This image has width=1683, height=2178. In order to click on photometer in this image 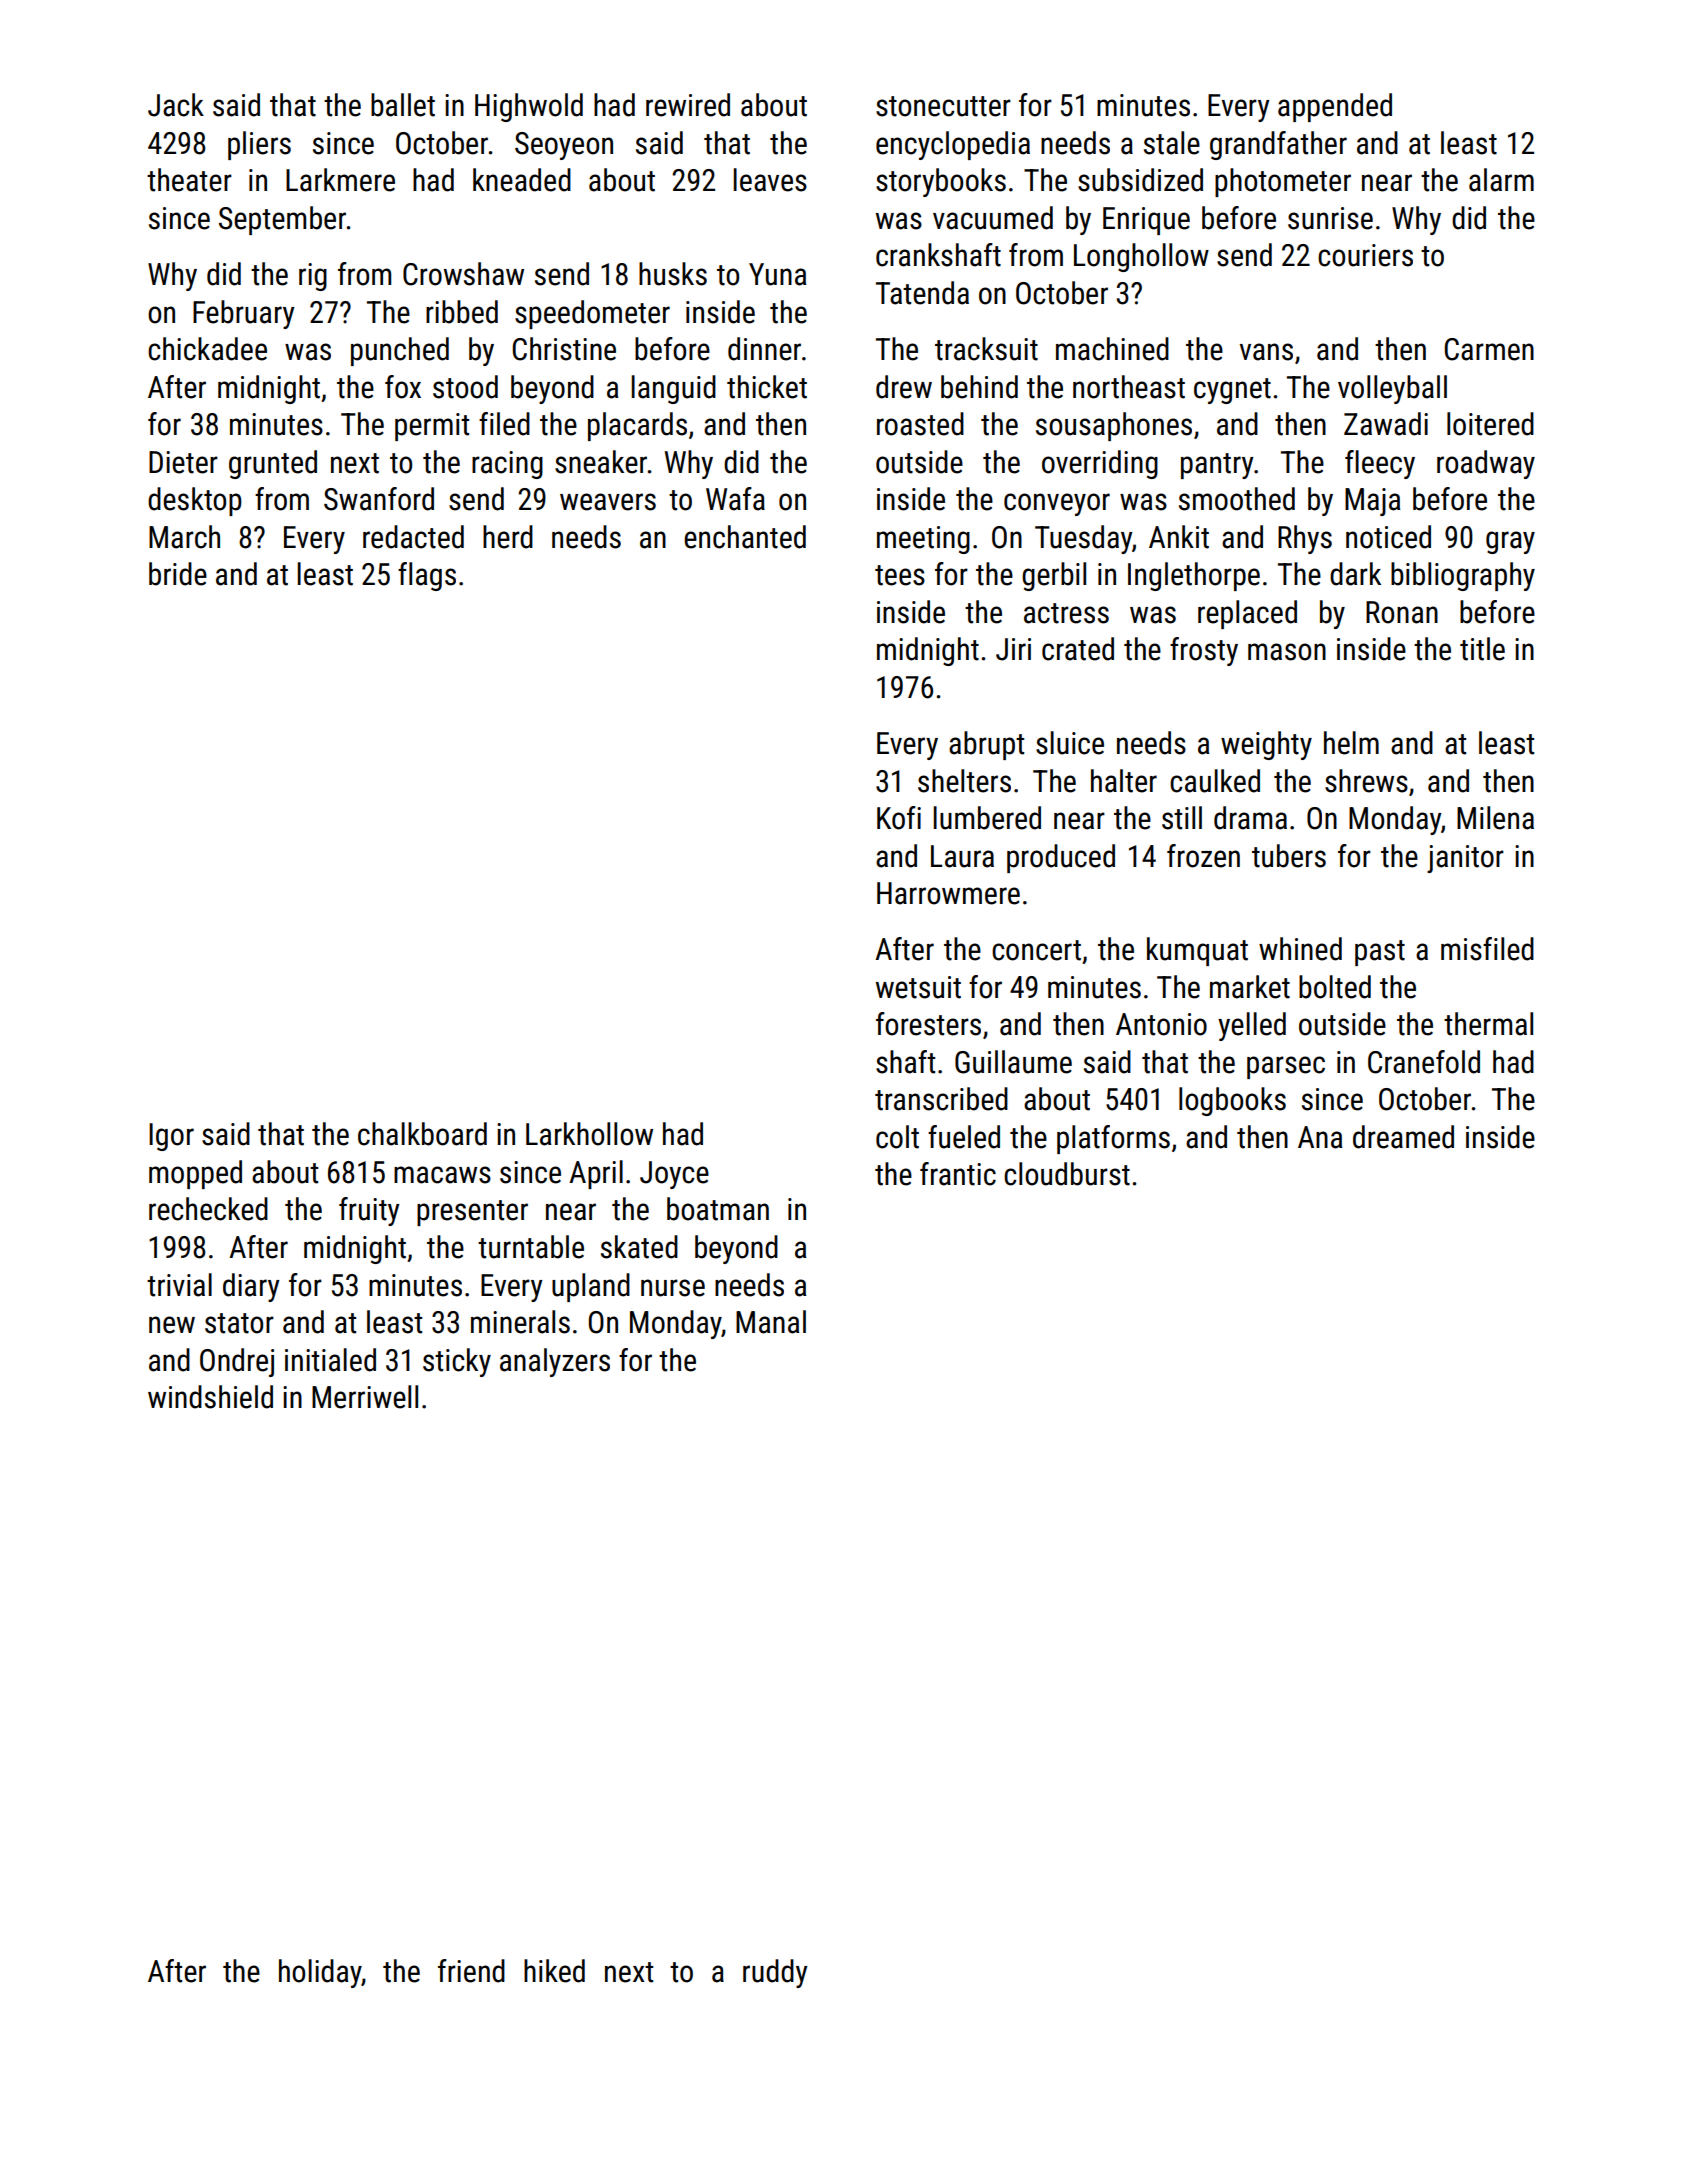, I will do `click(1283, 182)`.
